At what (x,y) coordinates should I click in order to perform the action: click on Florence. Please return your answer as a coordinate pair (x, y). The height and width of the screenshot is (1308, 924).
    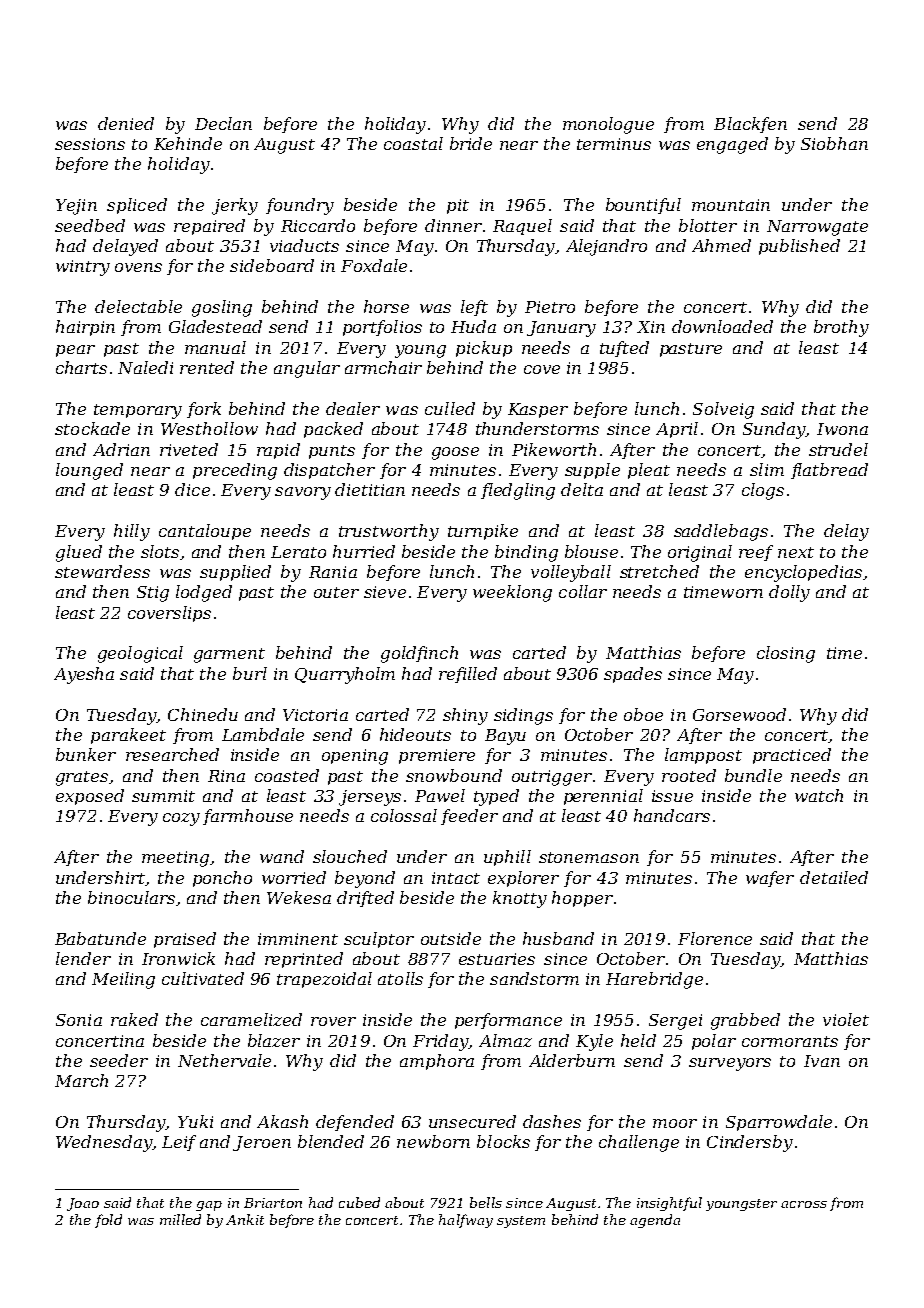
    Looking at the image, I should click on (715, 938).
